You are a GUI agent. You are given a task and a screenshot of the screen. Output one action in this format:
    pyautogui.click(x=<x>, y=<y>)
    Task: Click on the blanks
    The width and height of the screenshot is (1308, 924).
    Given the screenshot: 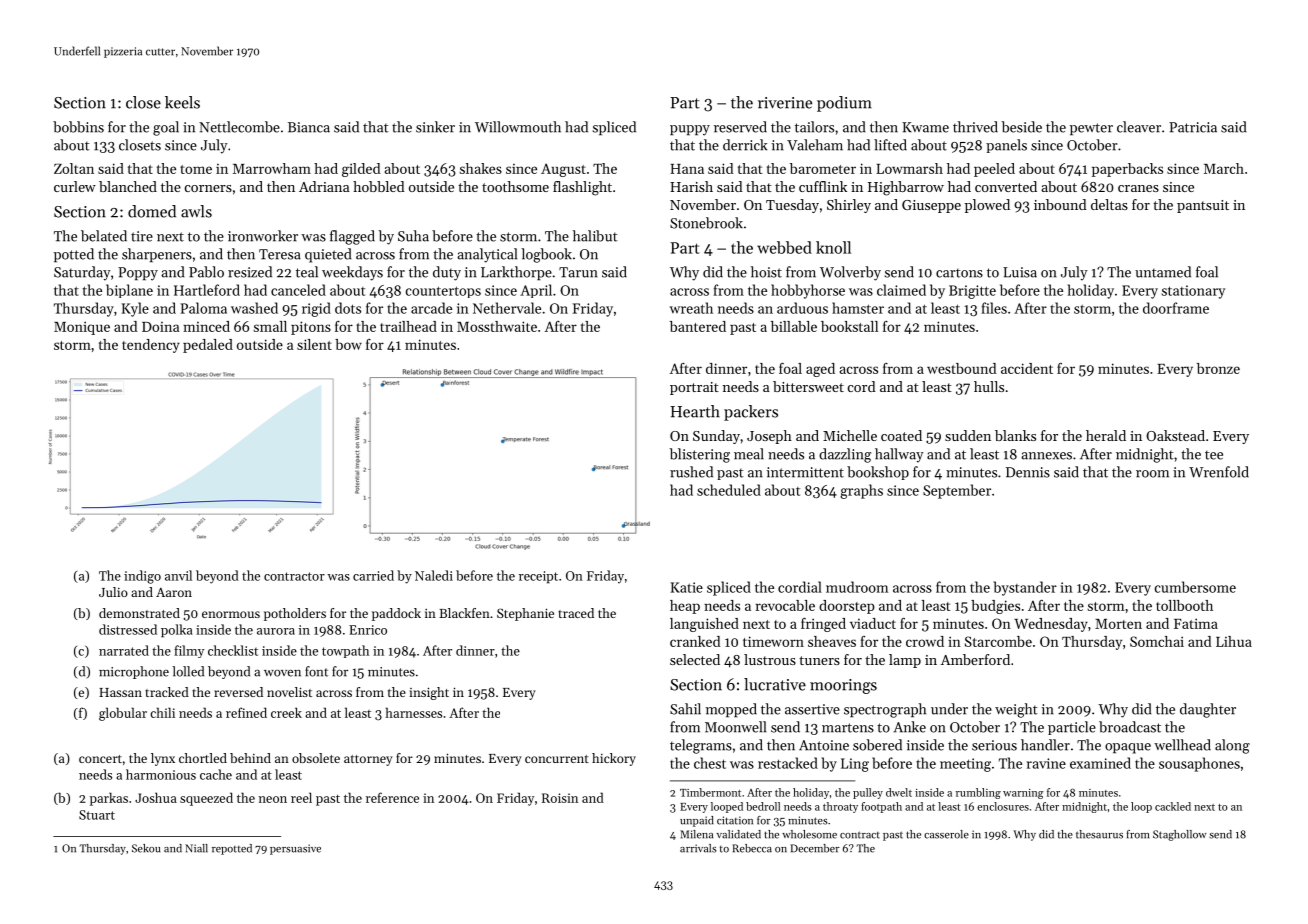 What is the action you would take?
    pyautogui.click(x=1015, y=435)
